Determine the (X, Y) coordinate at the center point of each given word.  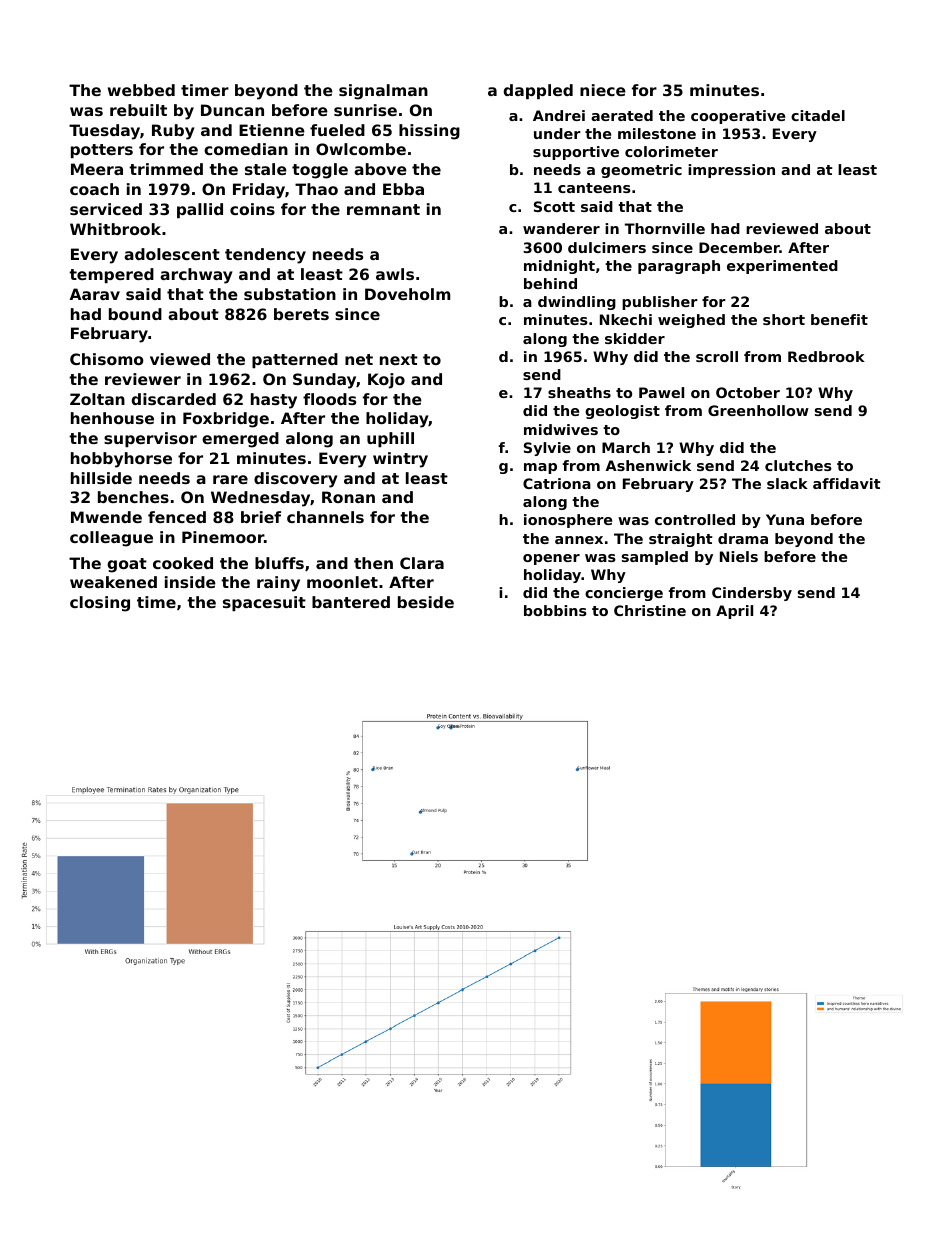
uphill (390, 439)
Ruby (173, 132)
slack (787, 483)
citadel (818, 115)
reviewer (143, 379)
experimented (782, 267)
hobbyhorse (121, 460)
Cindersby (752, 594)
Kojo (386, 381)
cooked (183, 563)
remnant (383, 209)
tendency (265, 256)
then (373, 563)
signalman (383, 92)
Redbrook (826, 356)
